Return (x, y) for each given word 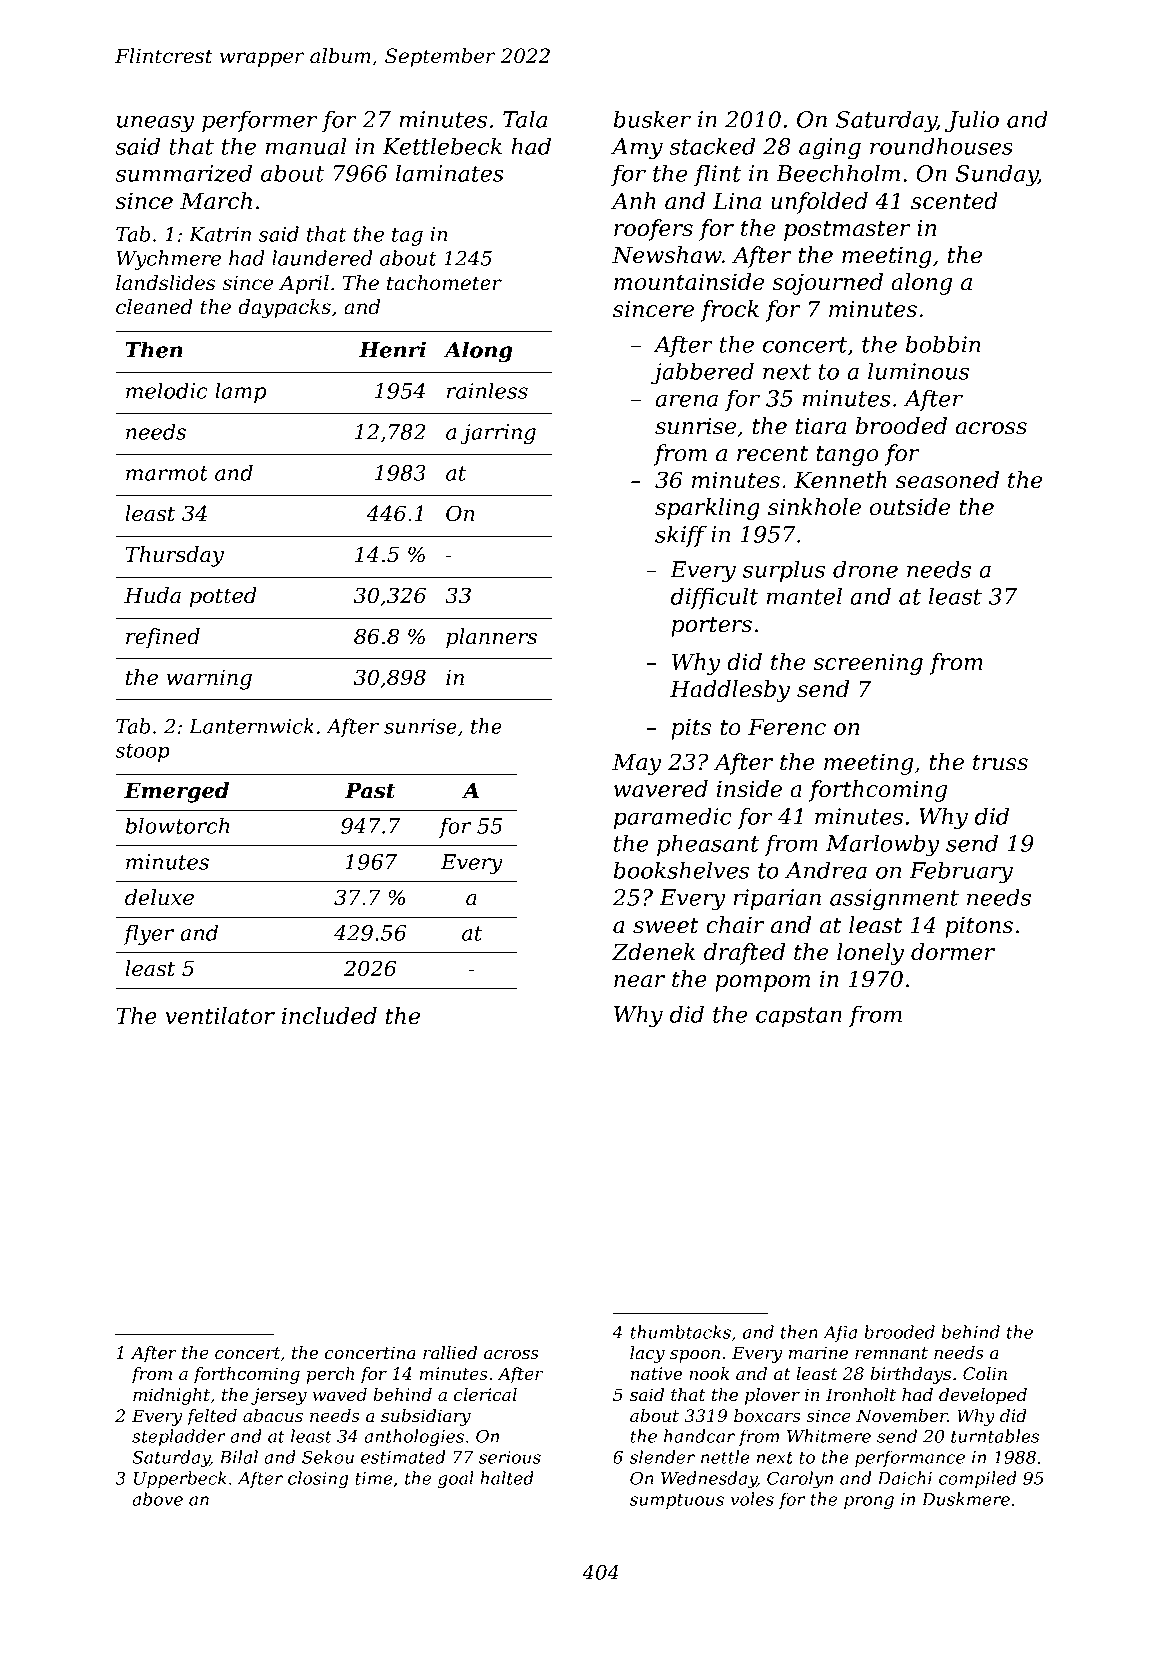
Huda (152, 595)
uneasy (156, 124)
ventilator (220, 1016)
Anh (633, 200)
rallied (450, 1352)
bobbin (943, 344)
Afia (840, 1333)
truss (1000, 763)
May (637, 764)
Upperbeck (180, 1479)
